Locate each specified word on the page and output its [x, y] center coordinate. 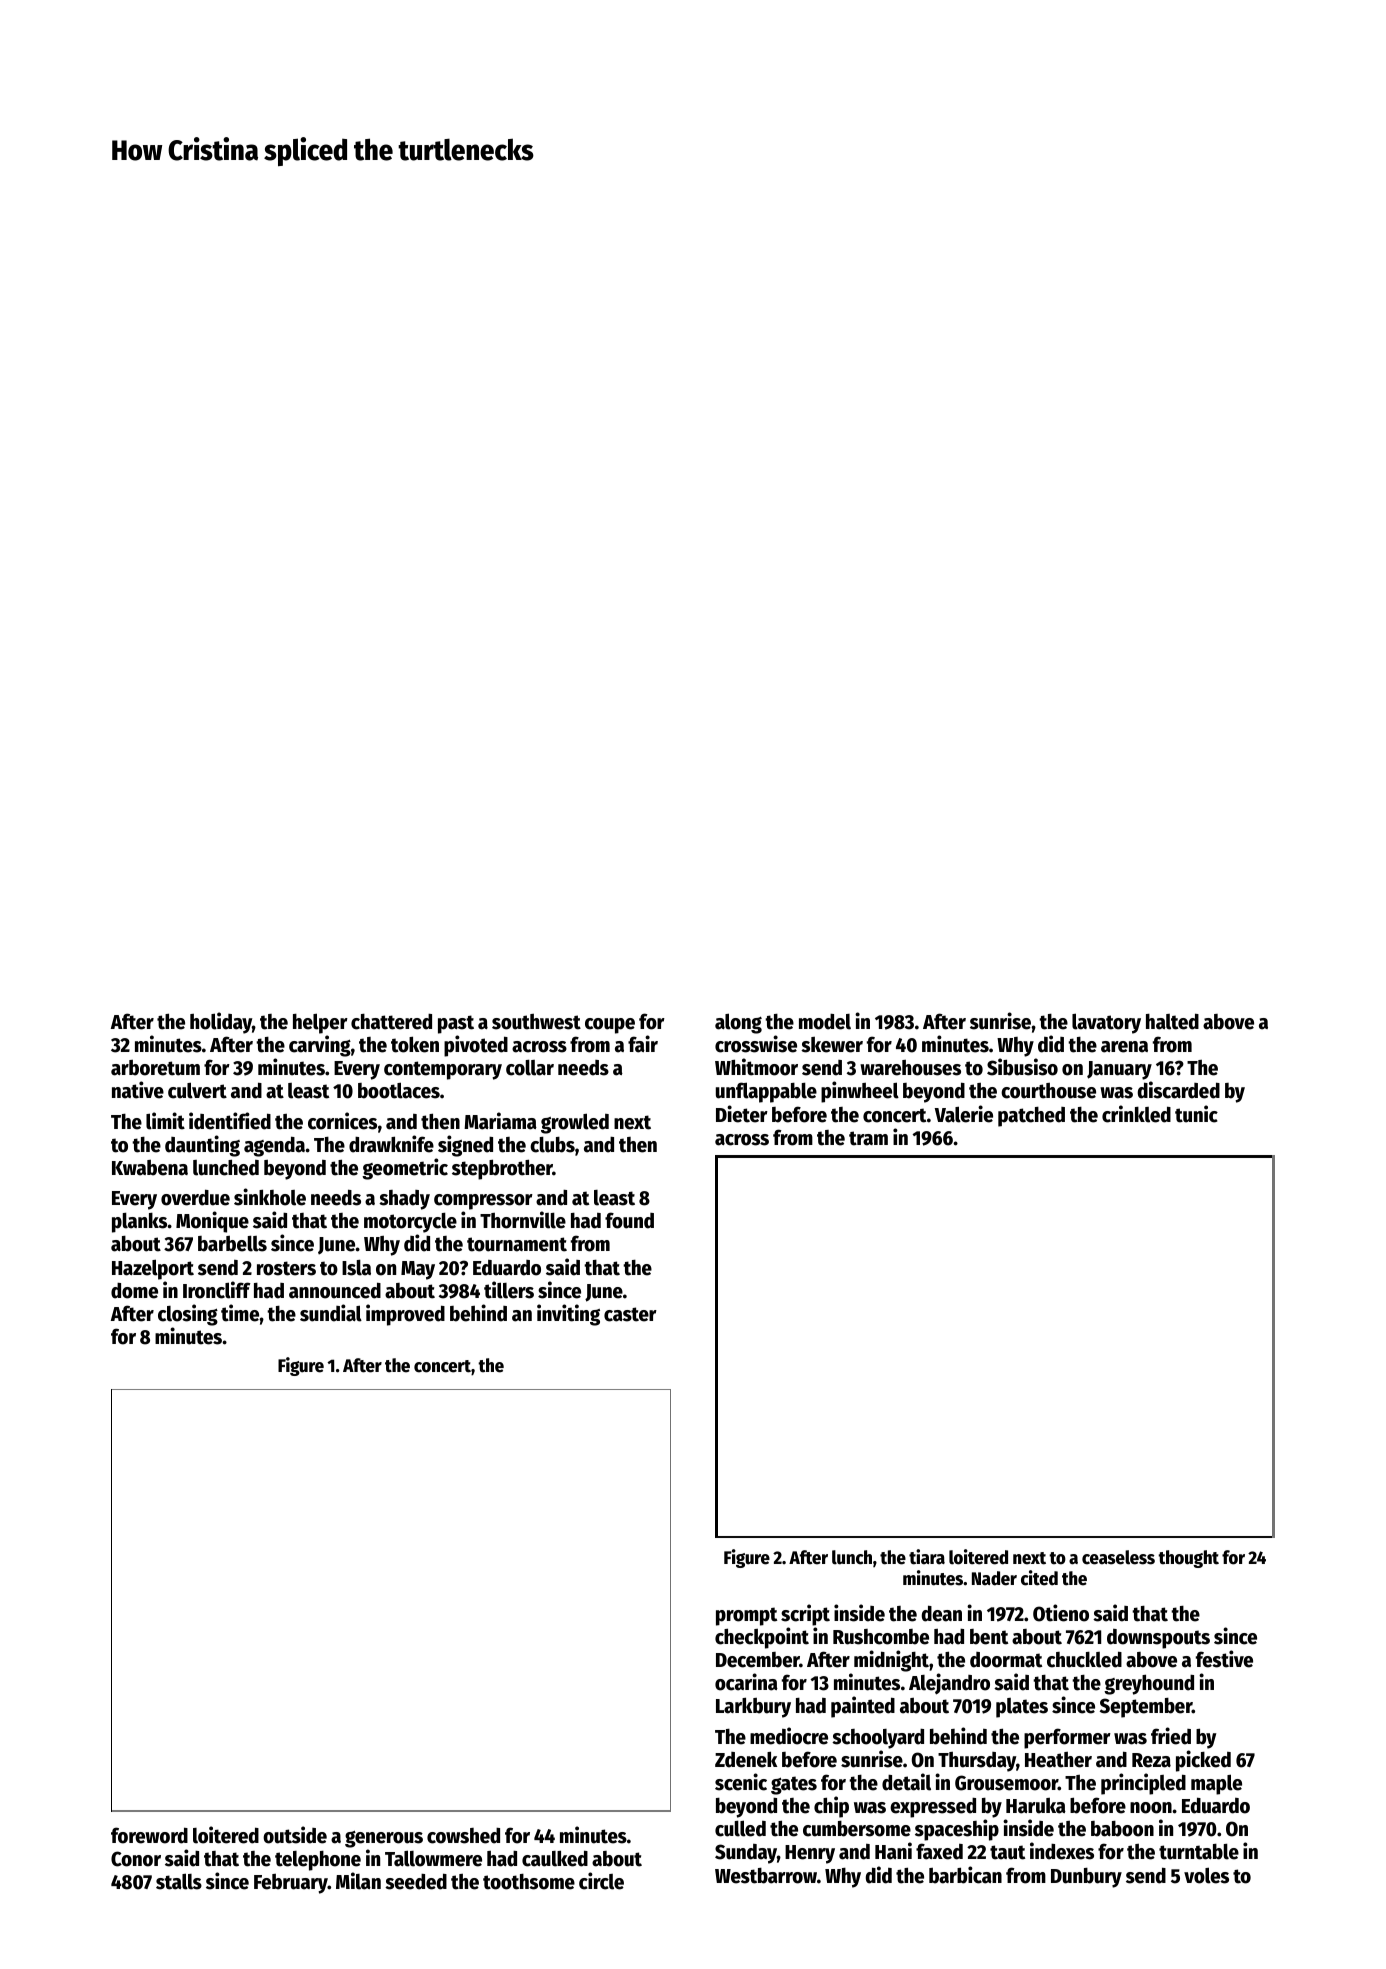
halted [1172, 1021]
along [738, 1023]
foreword [149, 1835]
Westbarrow [766, 1876]
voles [1206, 1875]
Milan [358, 1881]
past [456, 1024]
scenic [741, 1782]
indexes [1062, 1851]
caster [630, 1314]
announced [335, 1290]
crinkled [1136, 1114]
